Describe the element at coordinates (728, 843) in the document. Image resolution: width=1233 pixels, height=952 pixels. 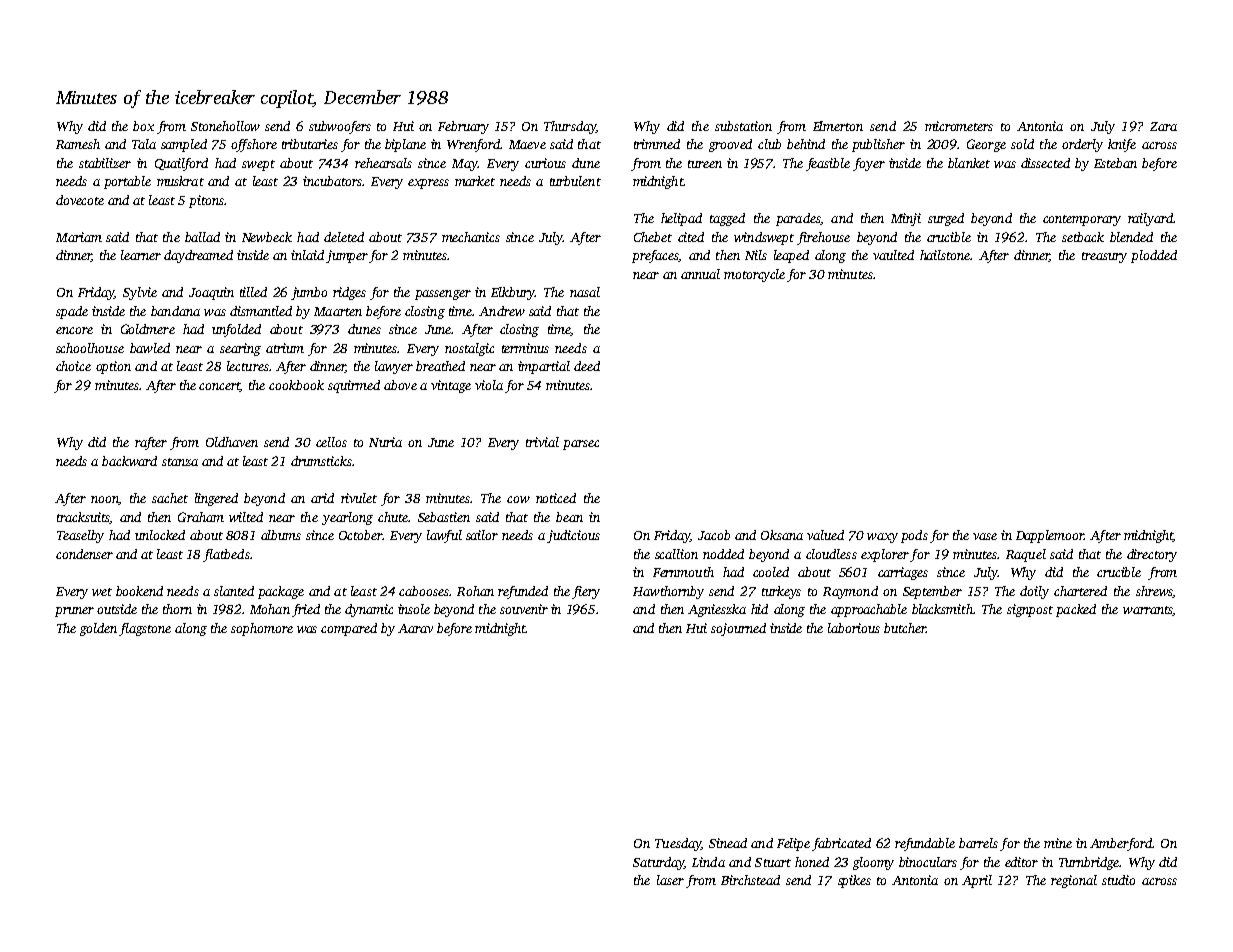
I see `Sinead` at that location.
